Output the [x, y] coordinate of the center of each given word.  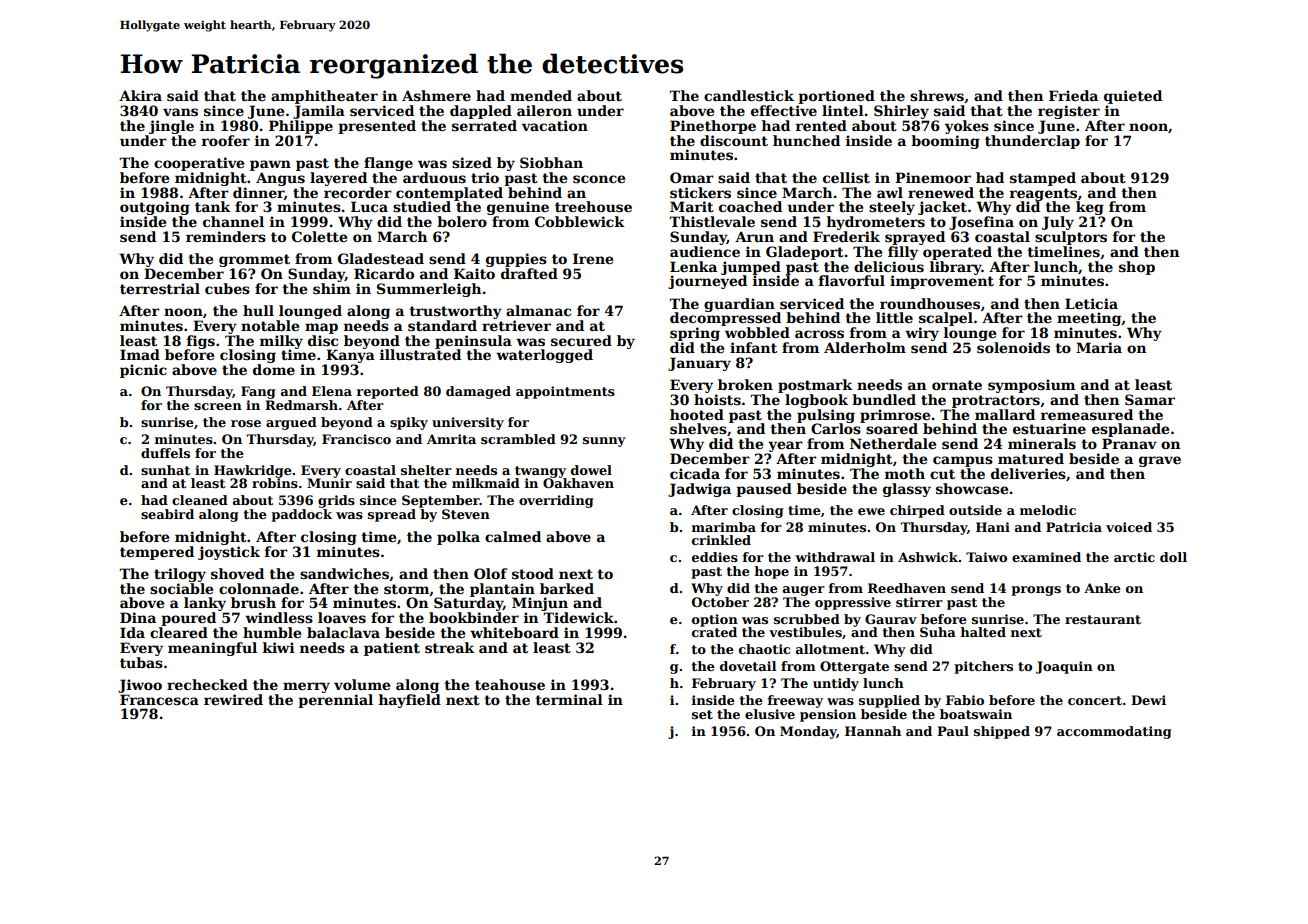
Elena [332, 391]
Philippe [301, 127]
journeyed [707, 282]
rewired [233, 699]
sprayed [915, 238]
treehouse [593, 206]
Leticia [1091, 303]
